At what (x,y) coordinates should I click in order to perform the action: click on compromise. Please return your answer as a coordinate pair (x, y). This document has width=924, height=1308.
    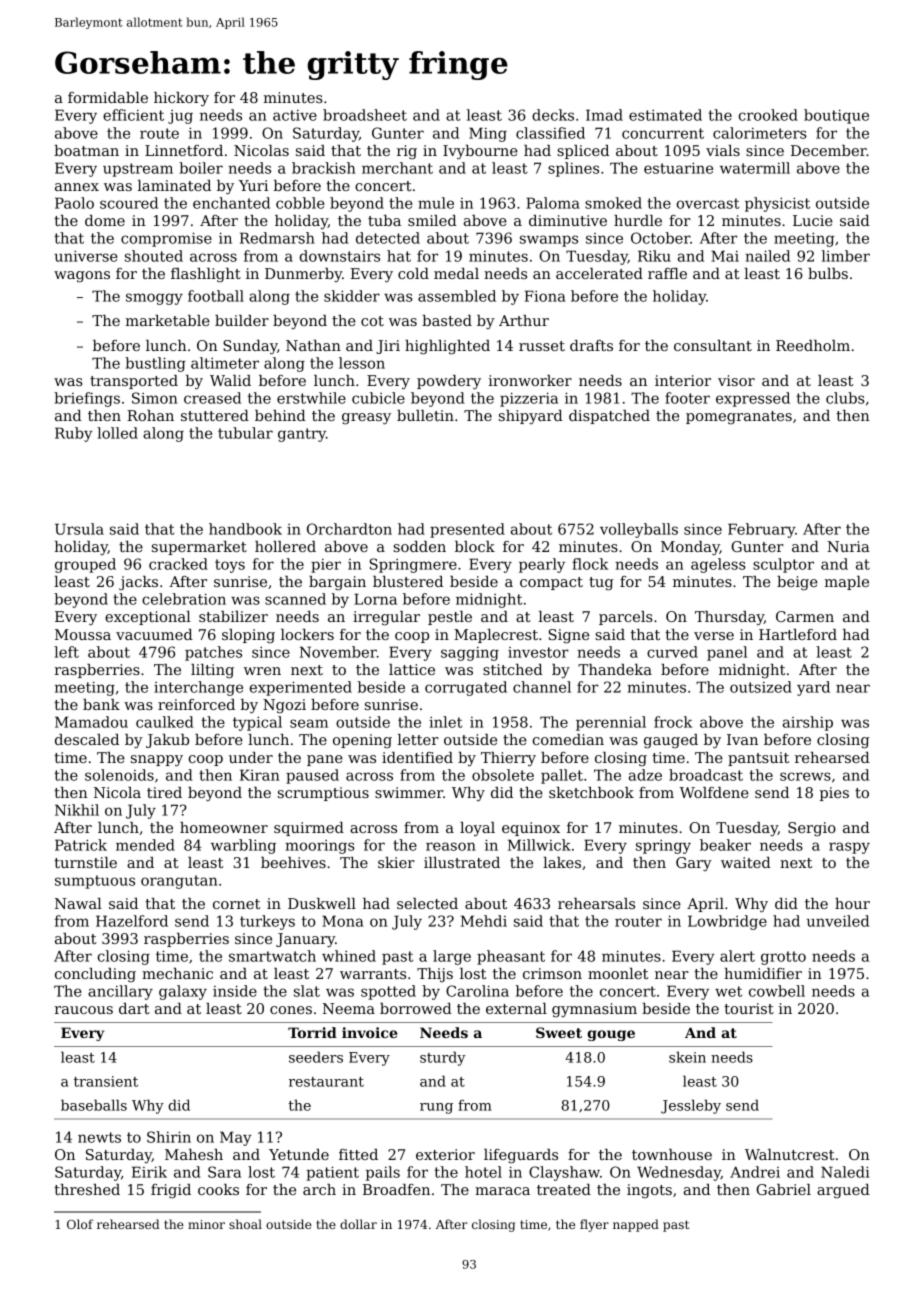
    Looking at the image, I should click on (166, 239).
